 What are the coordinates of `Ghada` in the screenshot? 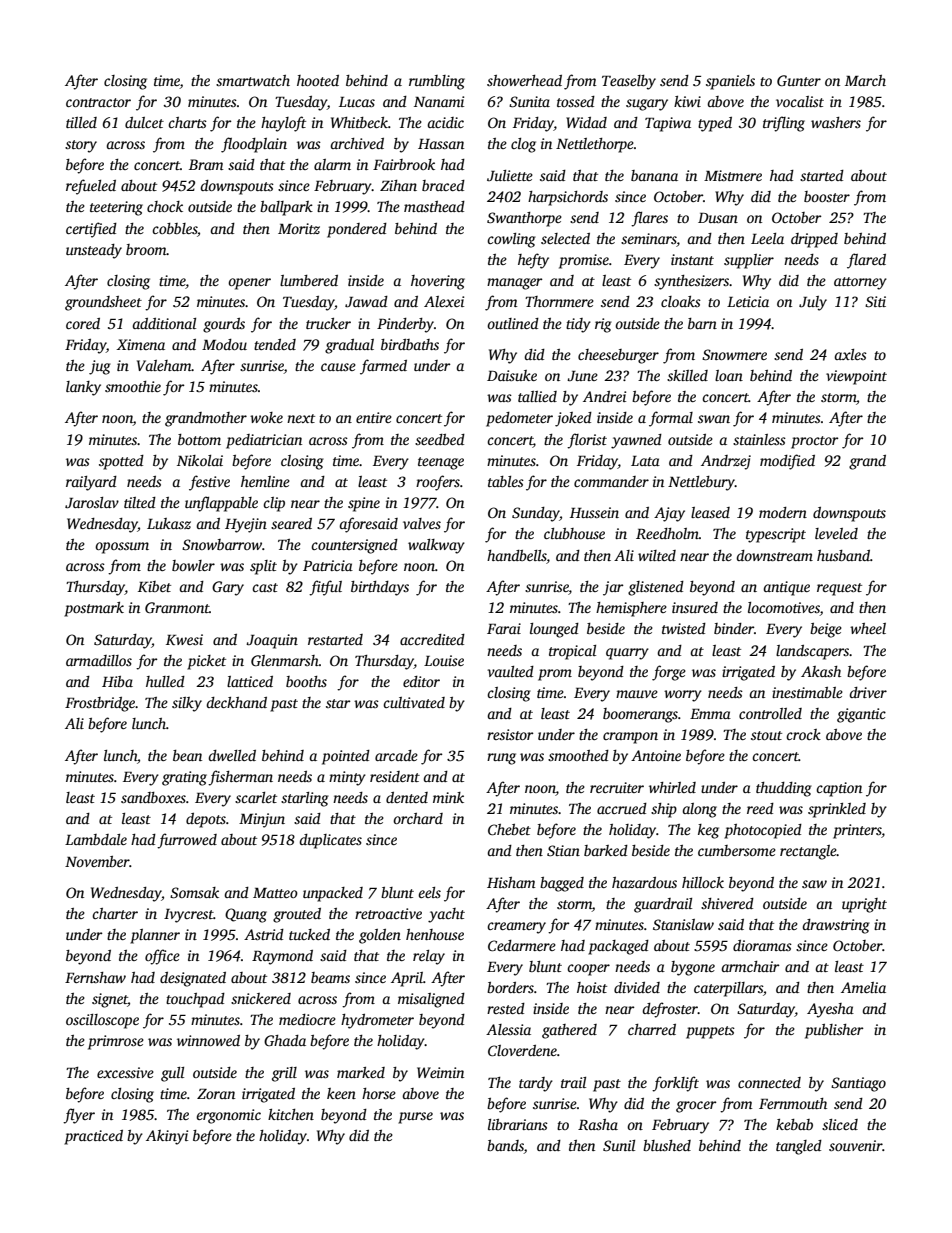 It's located at (285, 1040).
